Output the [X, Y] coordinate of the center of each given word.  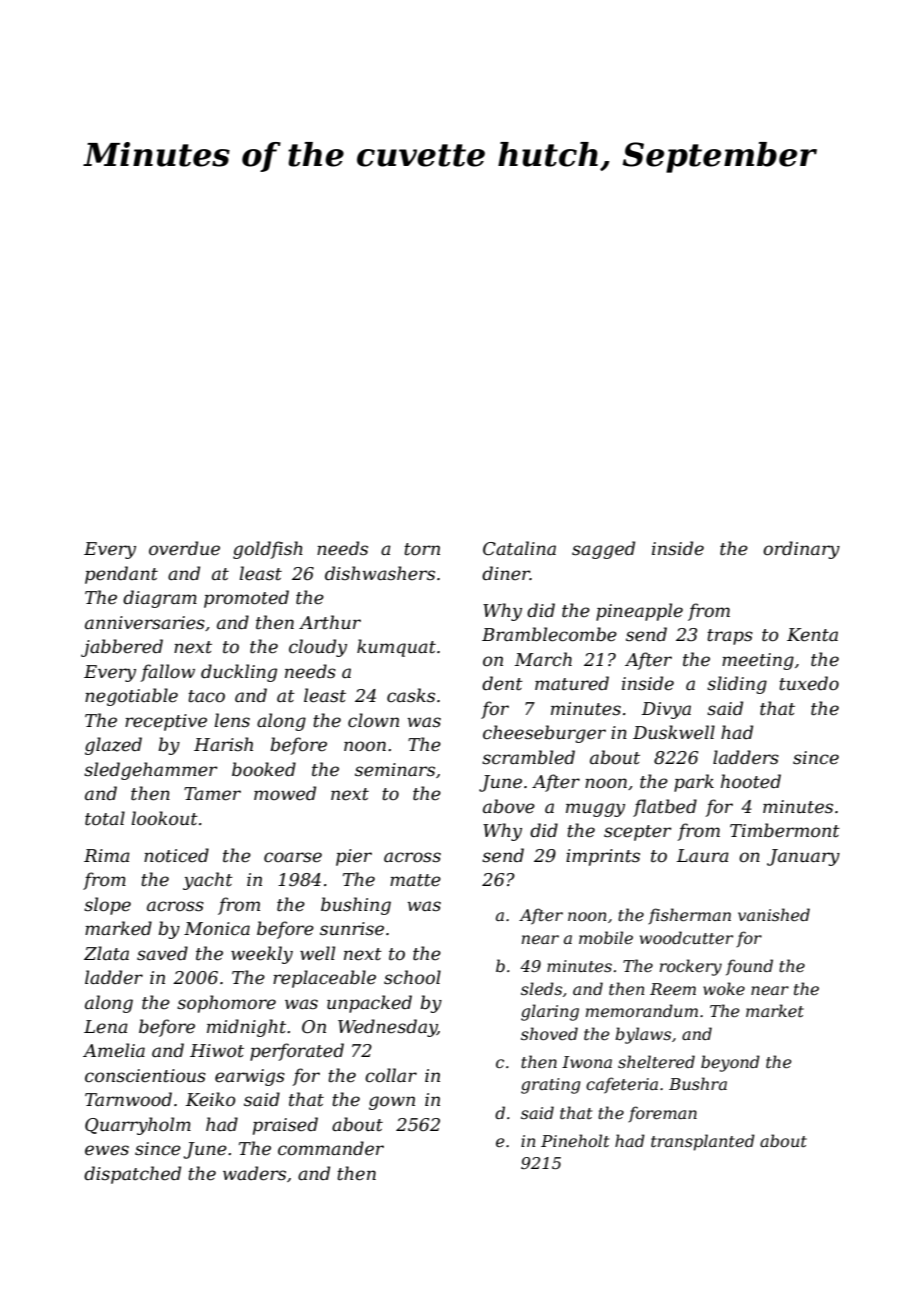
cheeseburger [544, 734]
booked [264, 769]
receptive [166, 722]
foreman [662, 1114]
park [694, 783]
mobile [606, 937]
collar [391, 1075]
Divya [666, 710]
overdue [184, 548]
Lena [106, 1027]
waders [254, 1173]
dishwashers [380, 573]
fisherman [689, 916]
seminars [395, 769]
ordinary [801, 550]
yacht [208, 881]
